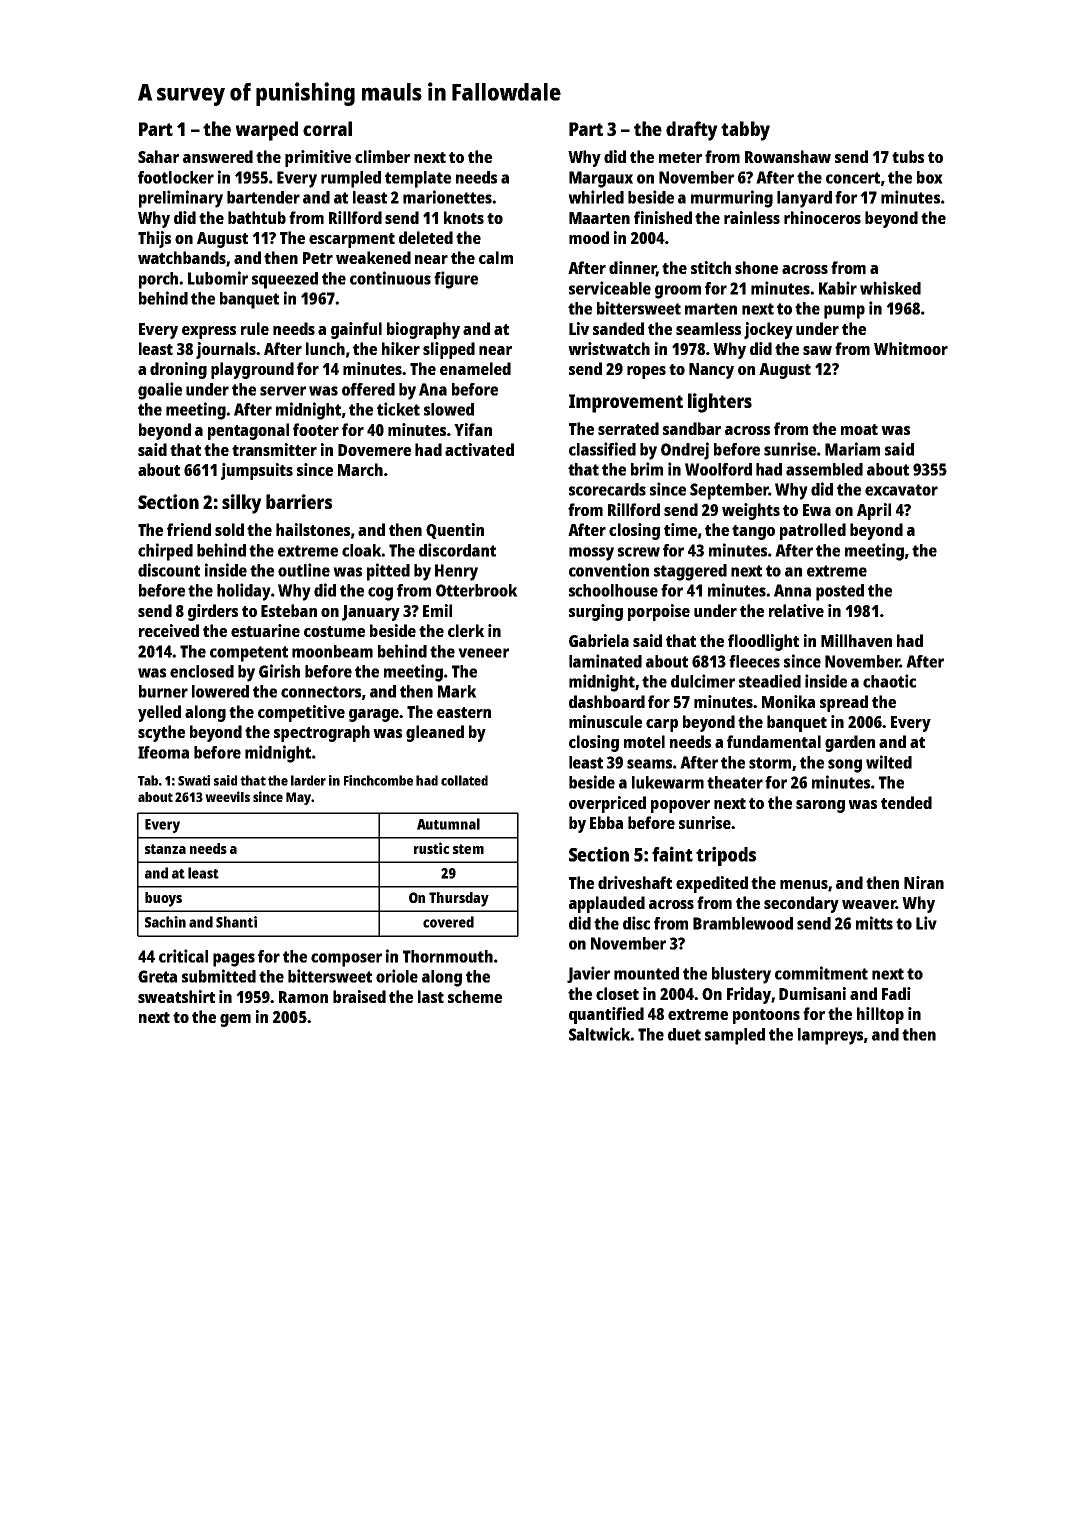 The image size is (1086, 1536). I want to click on spread, so click(844, 703).
